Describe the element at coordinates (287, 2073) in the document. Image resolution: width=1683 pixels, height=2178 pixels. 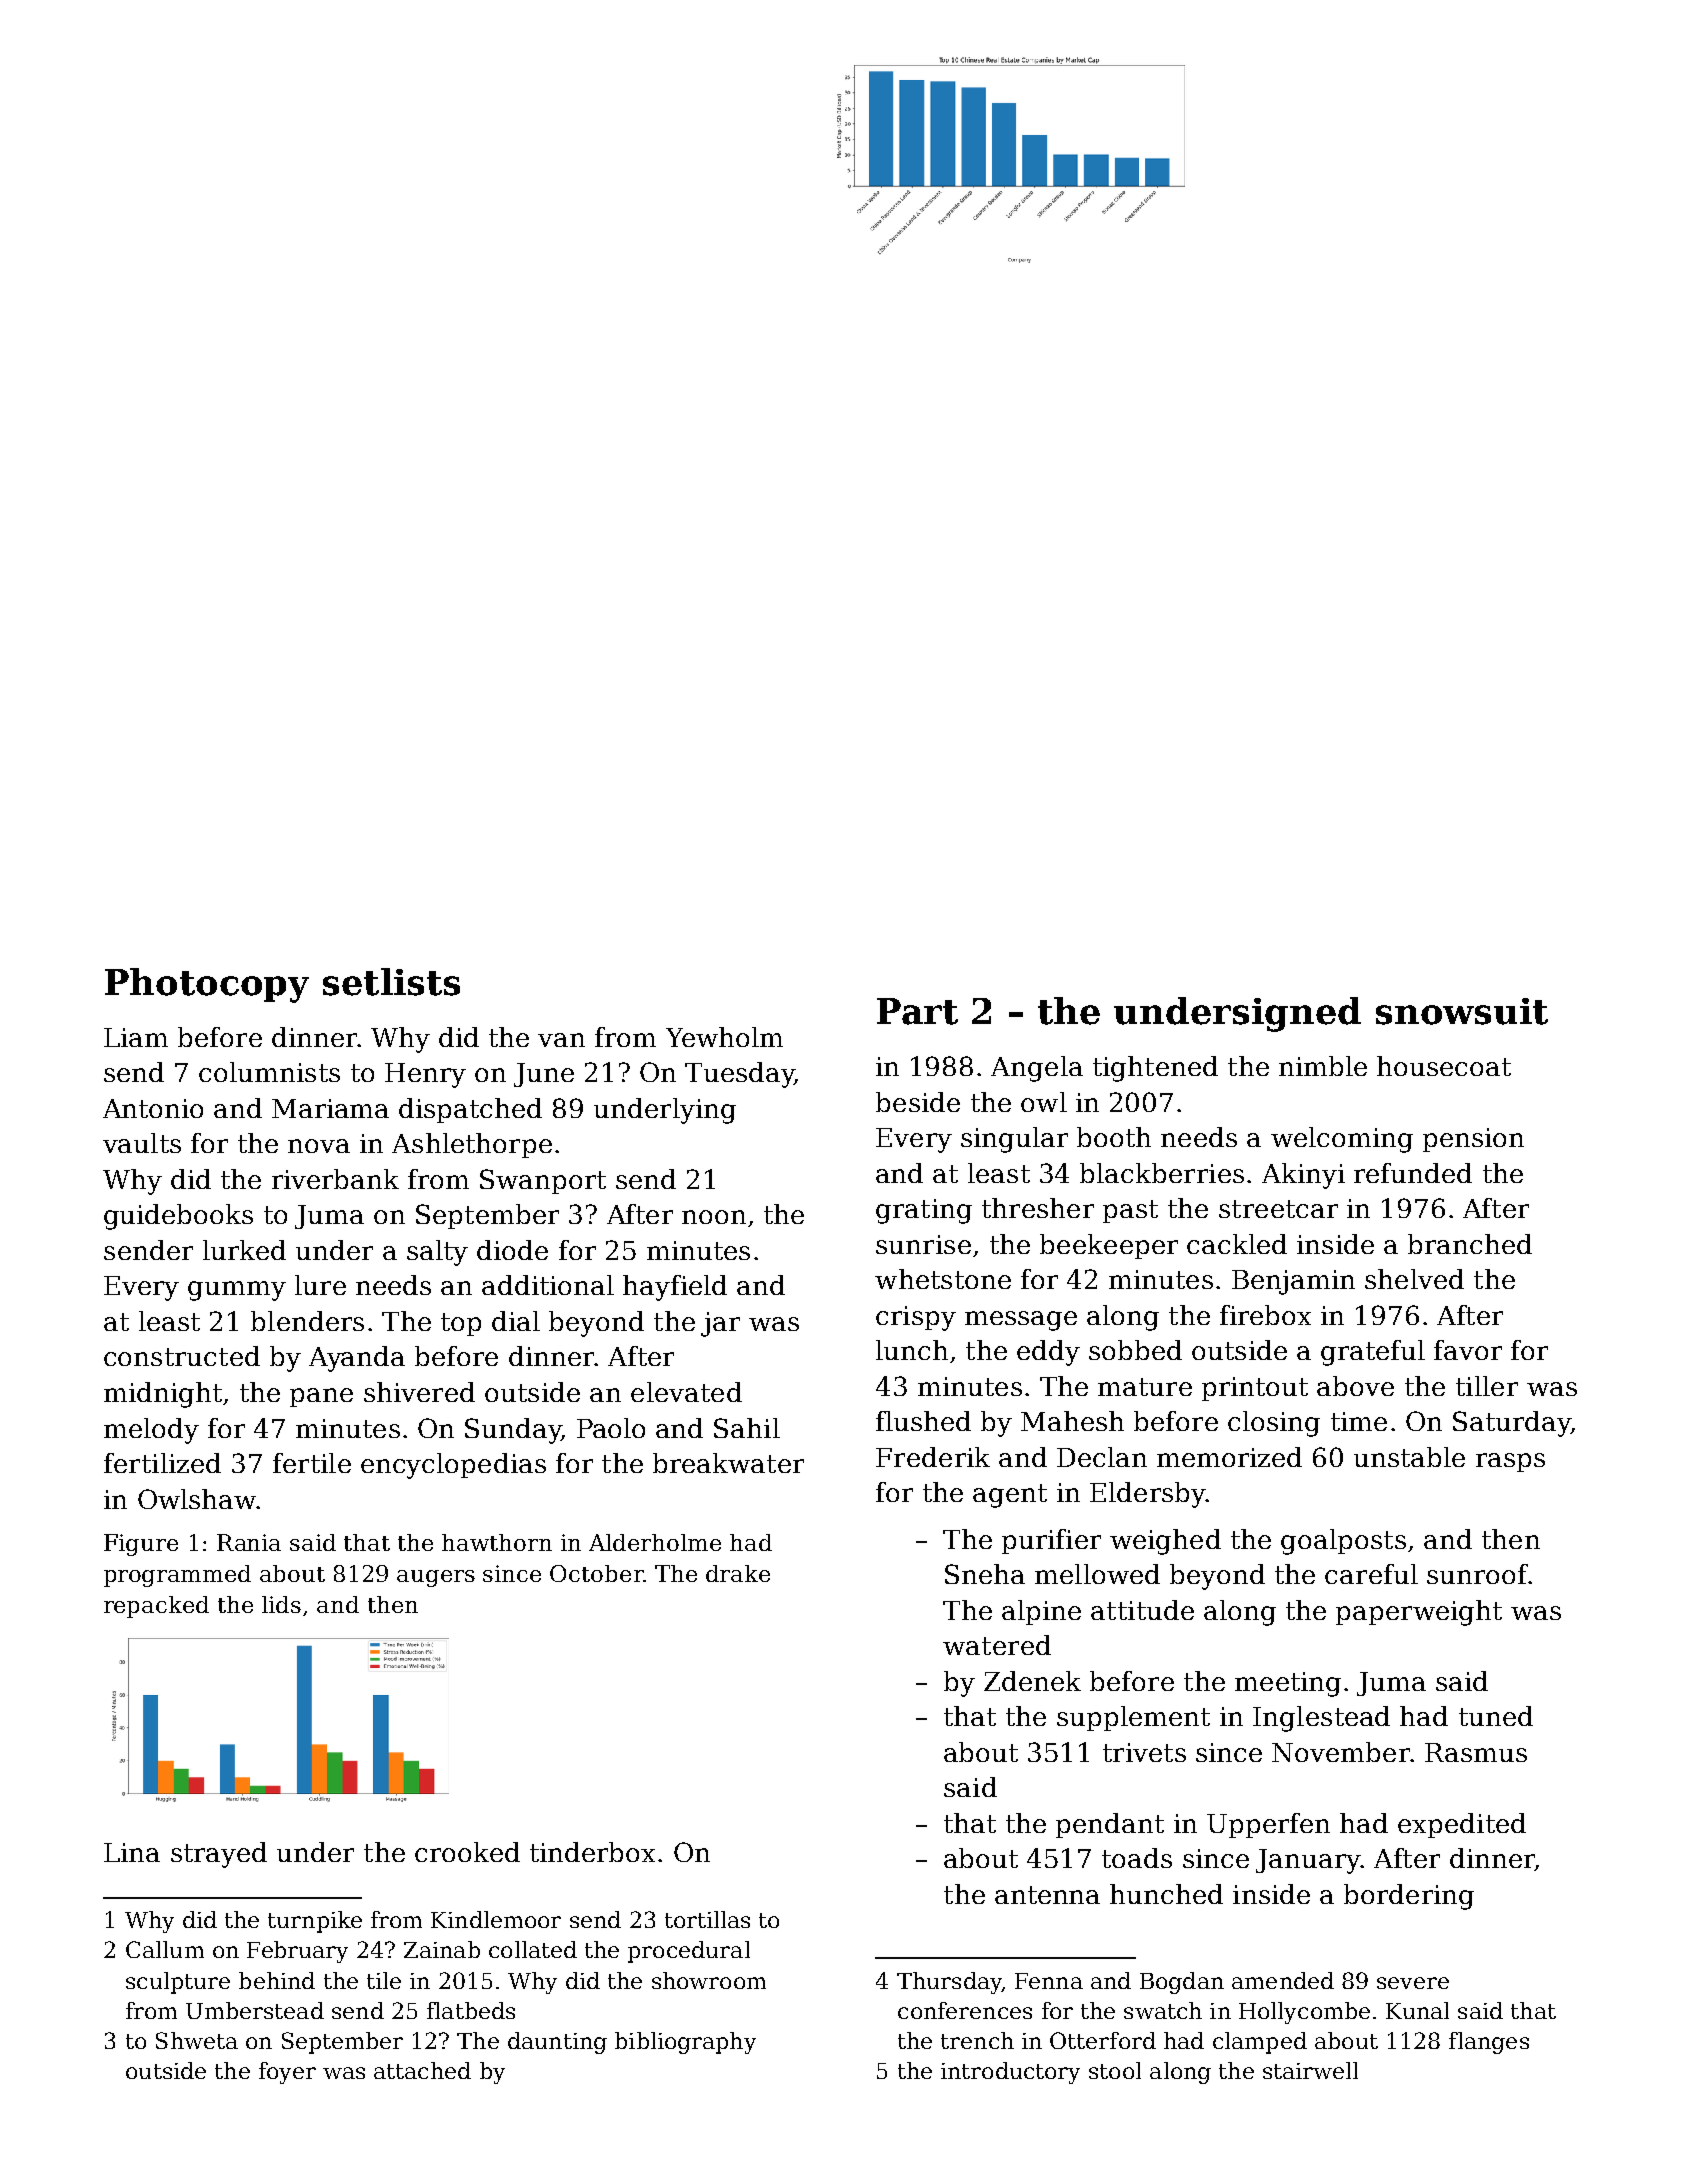
I see `foyer` at that location.
